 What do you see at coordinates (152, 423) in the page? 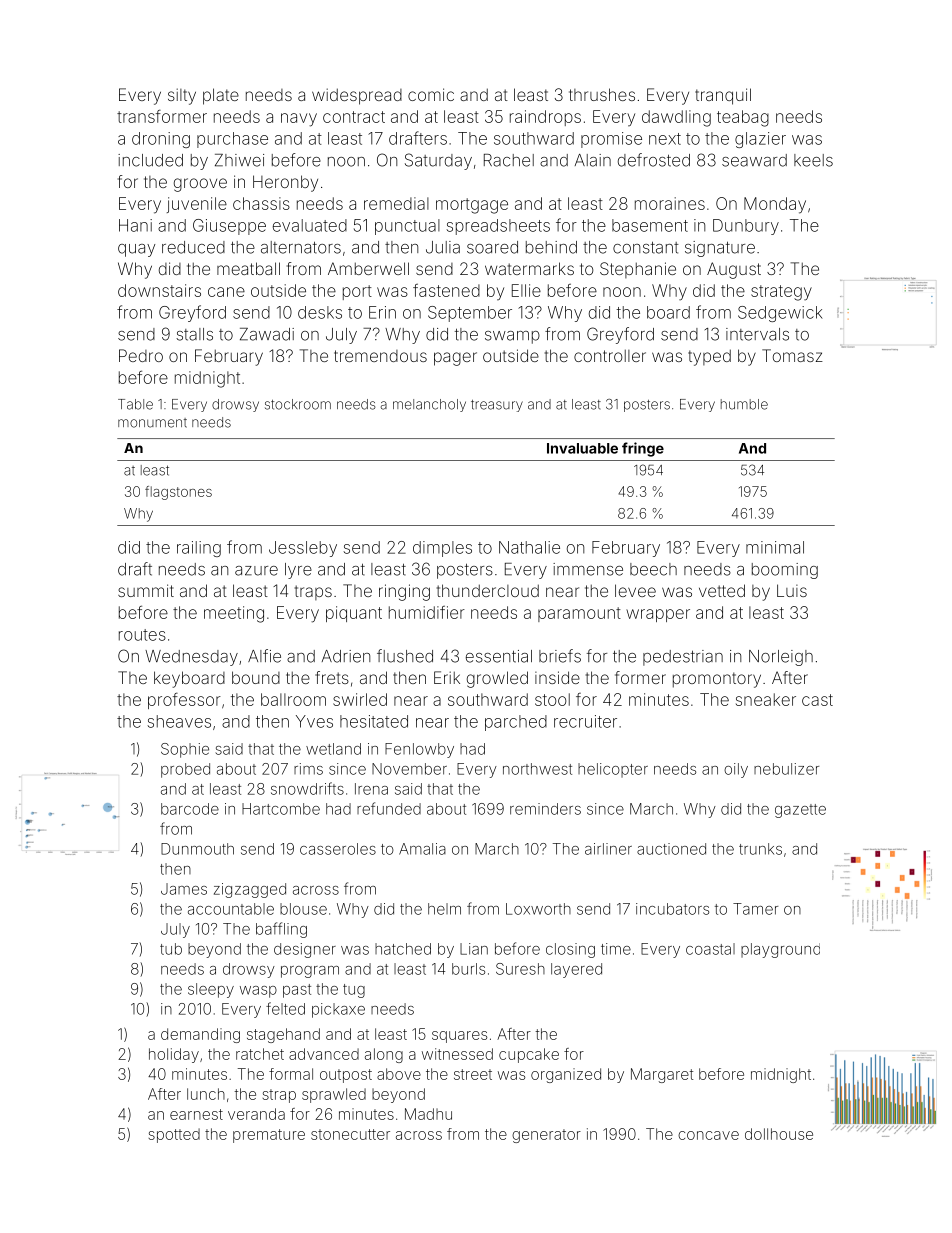
I see `monument` at bounding box center [152, 423].
